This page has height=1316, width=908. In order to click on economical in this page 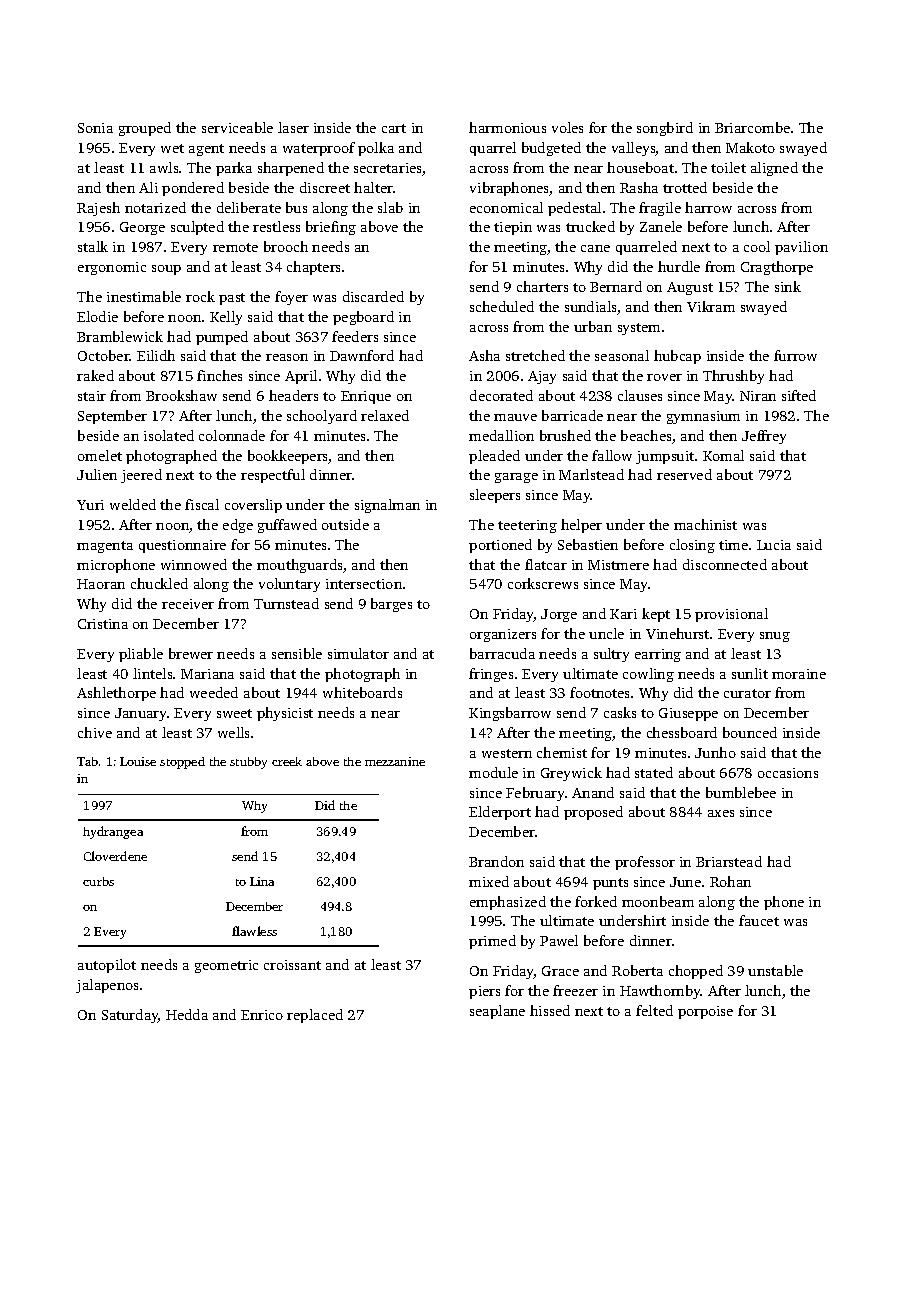, I will do `click(506, 207)`.
